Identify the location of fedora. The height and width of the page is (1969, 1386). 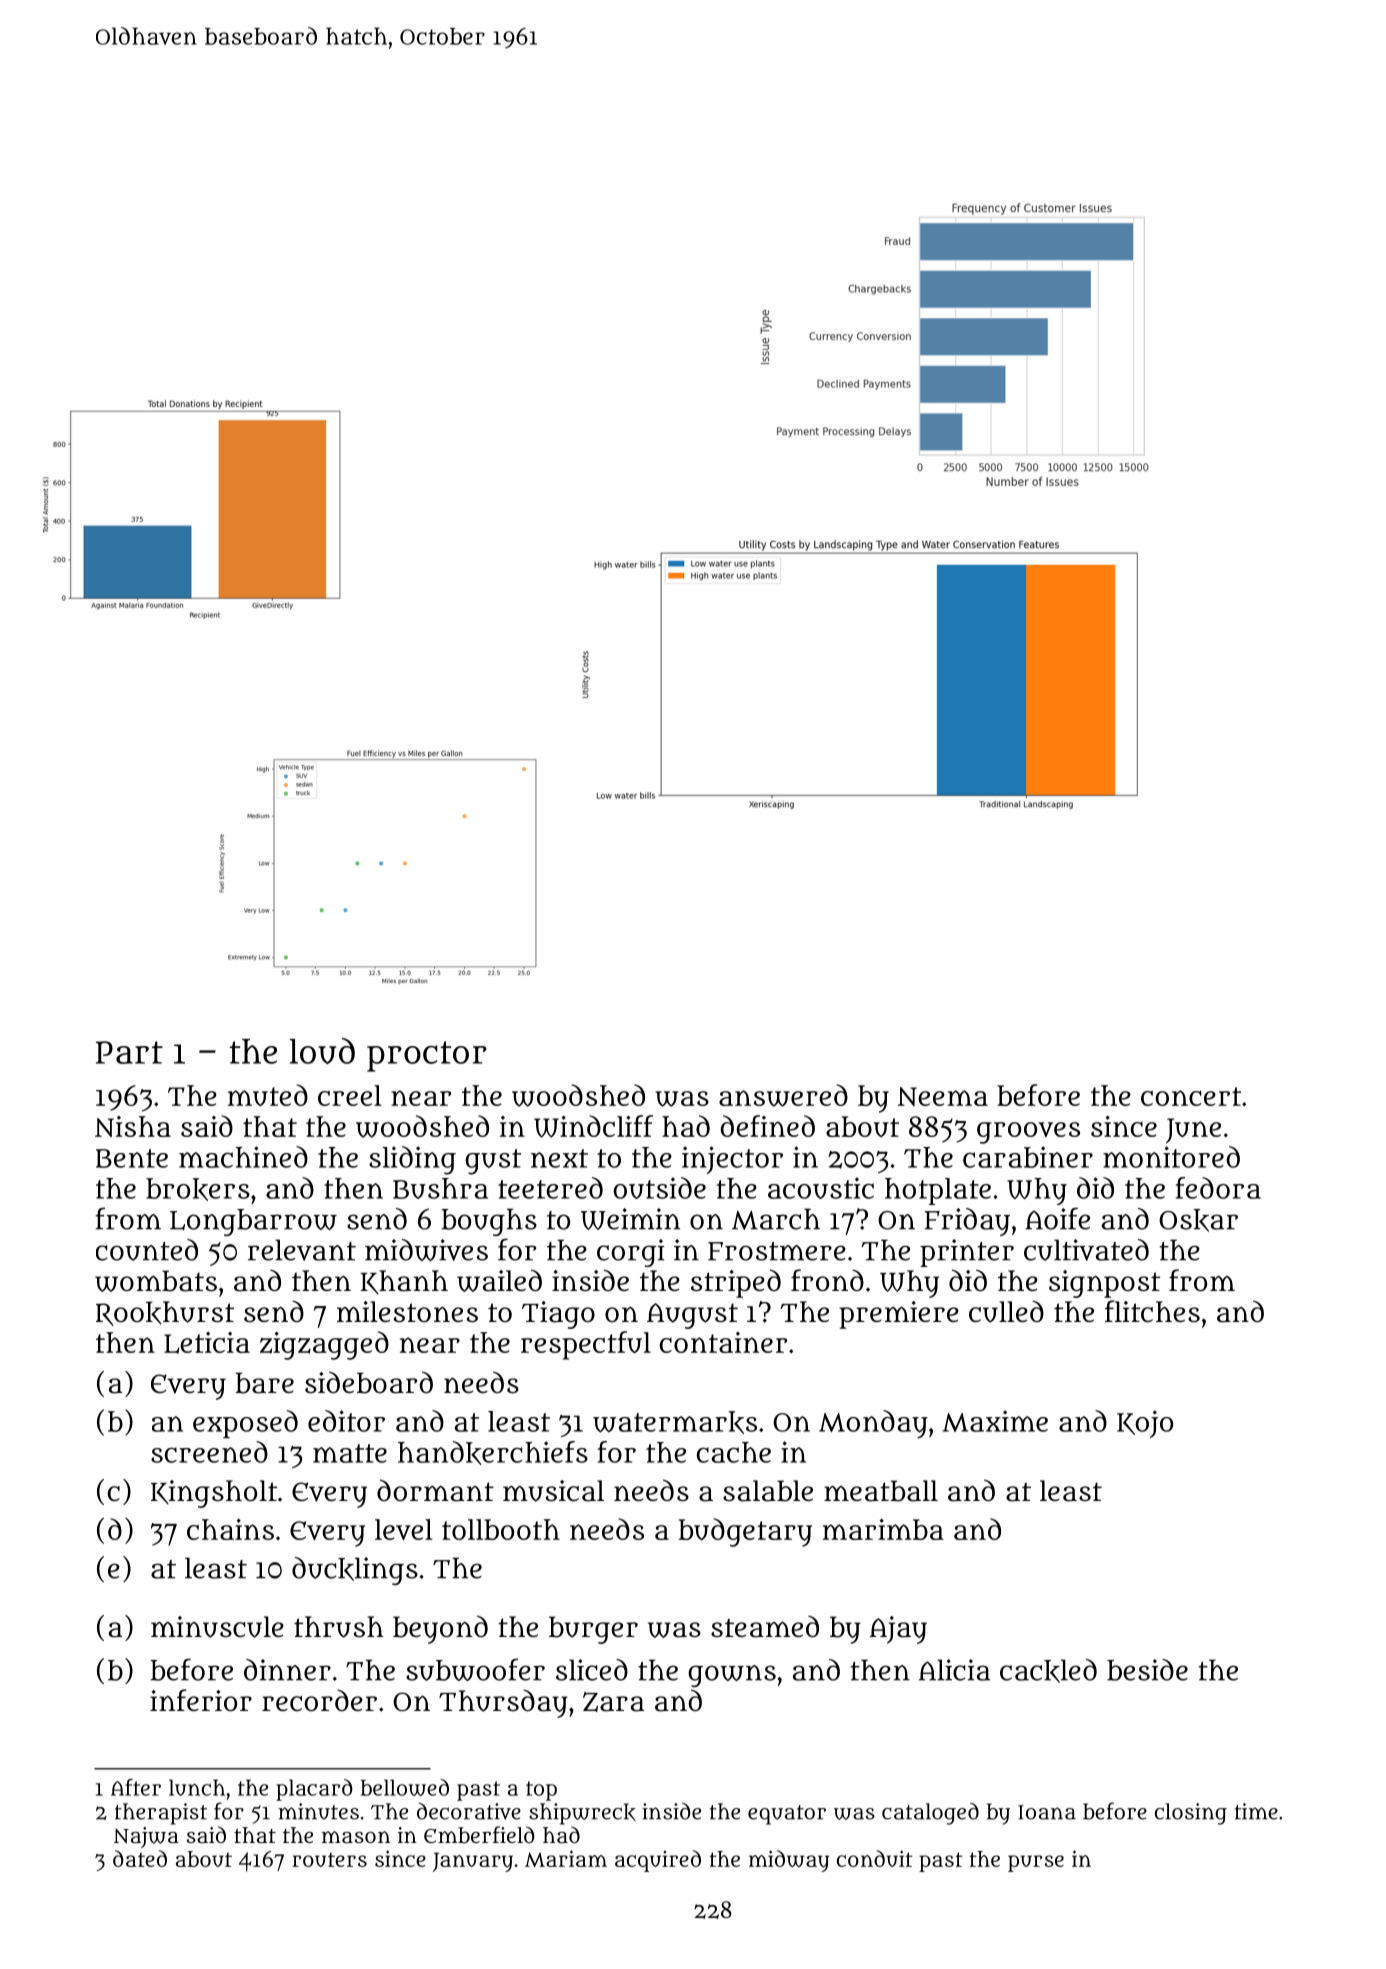
(1218, 1188).
